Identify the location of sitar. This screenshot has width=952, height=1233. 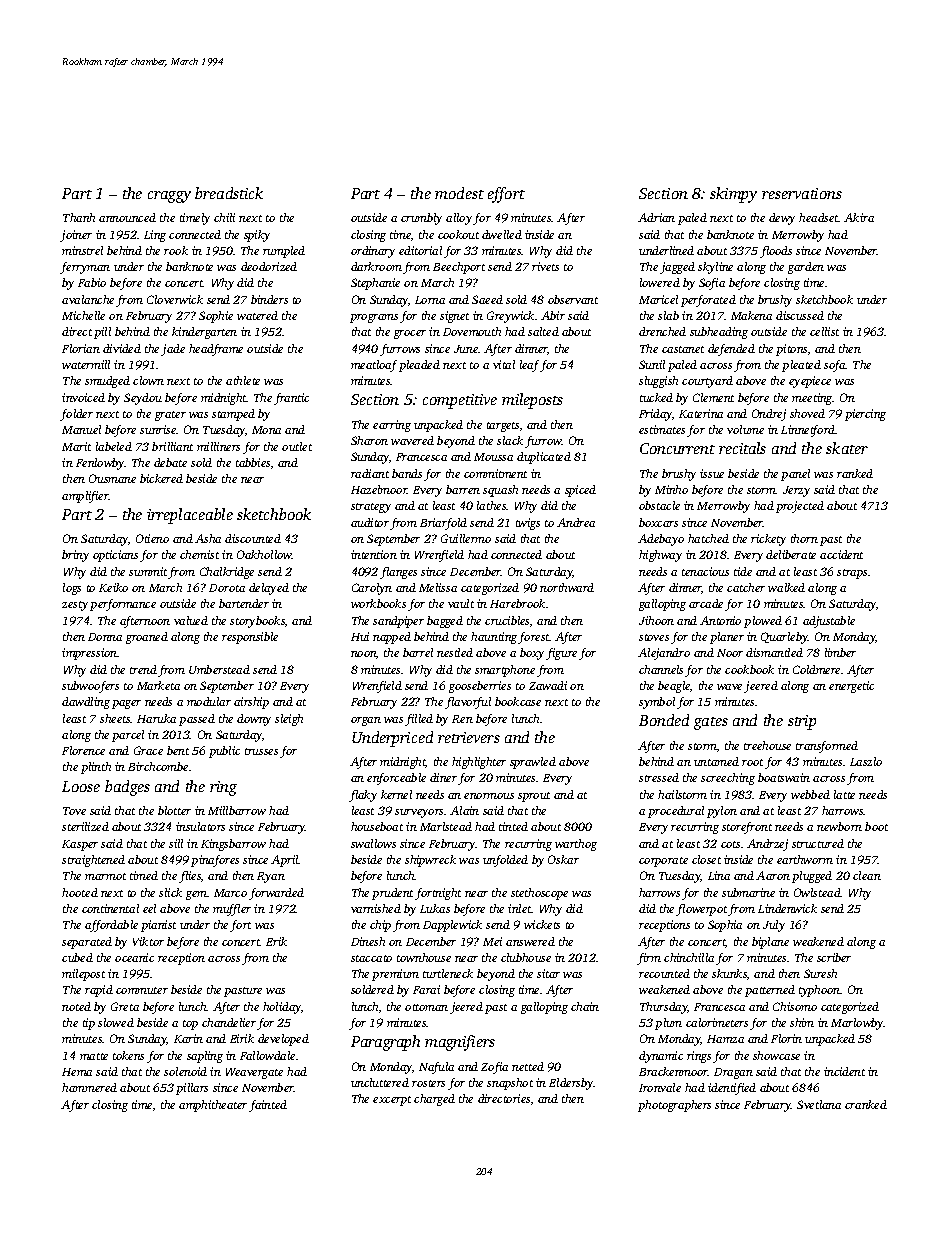
(548, 973).
